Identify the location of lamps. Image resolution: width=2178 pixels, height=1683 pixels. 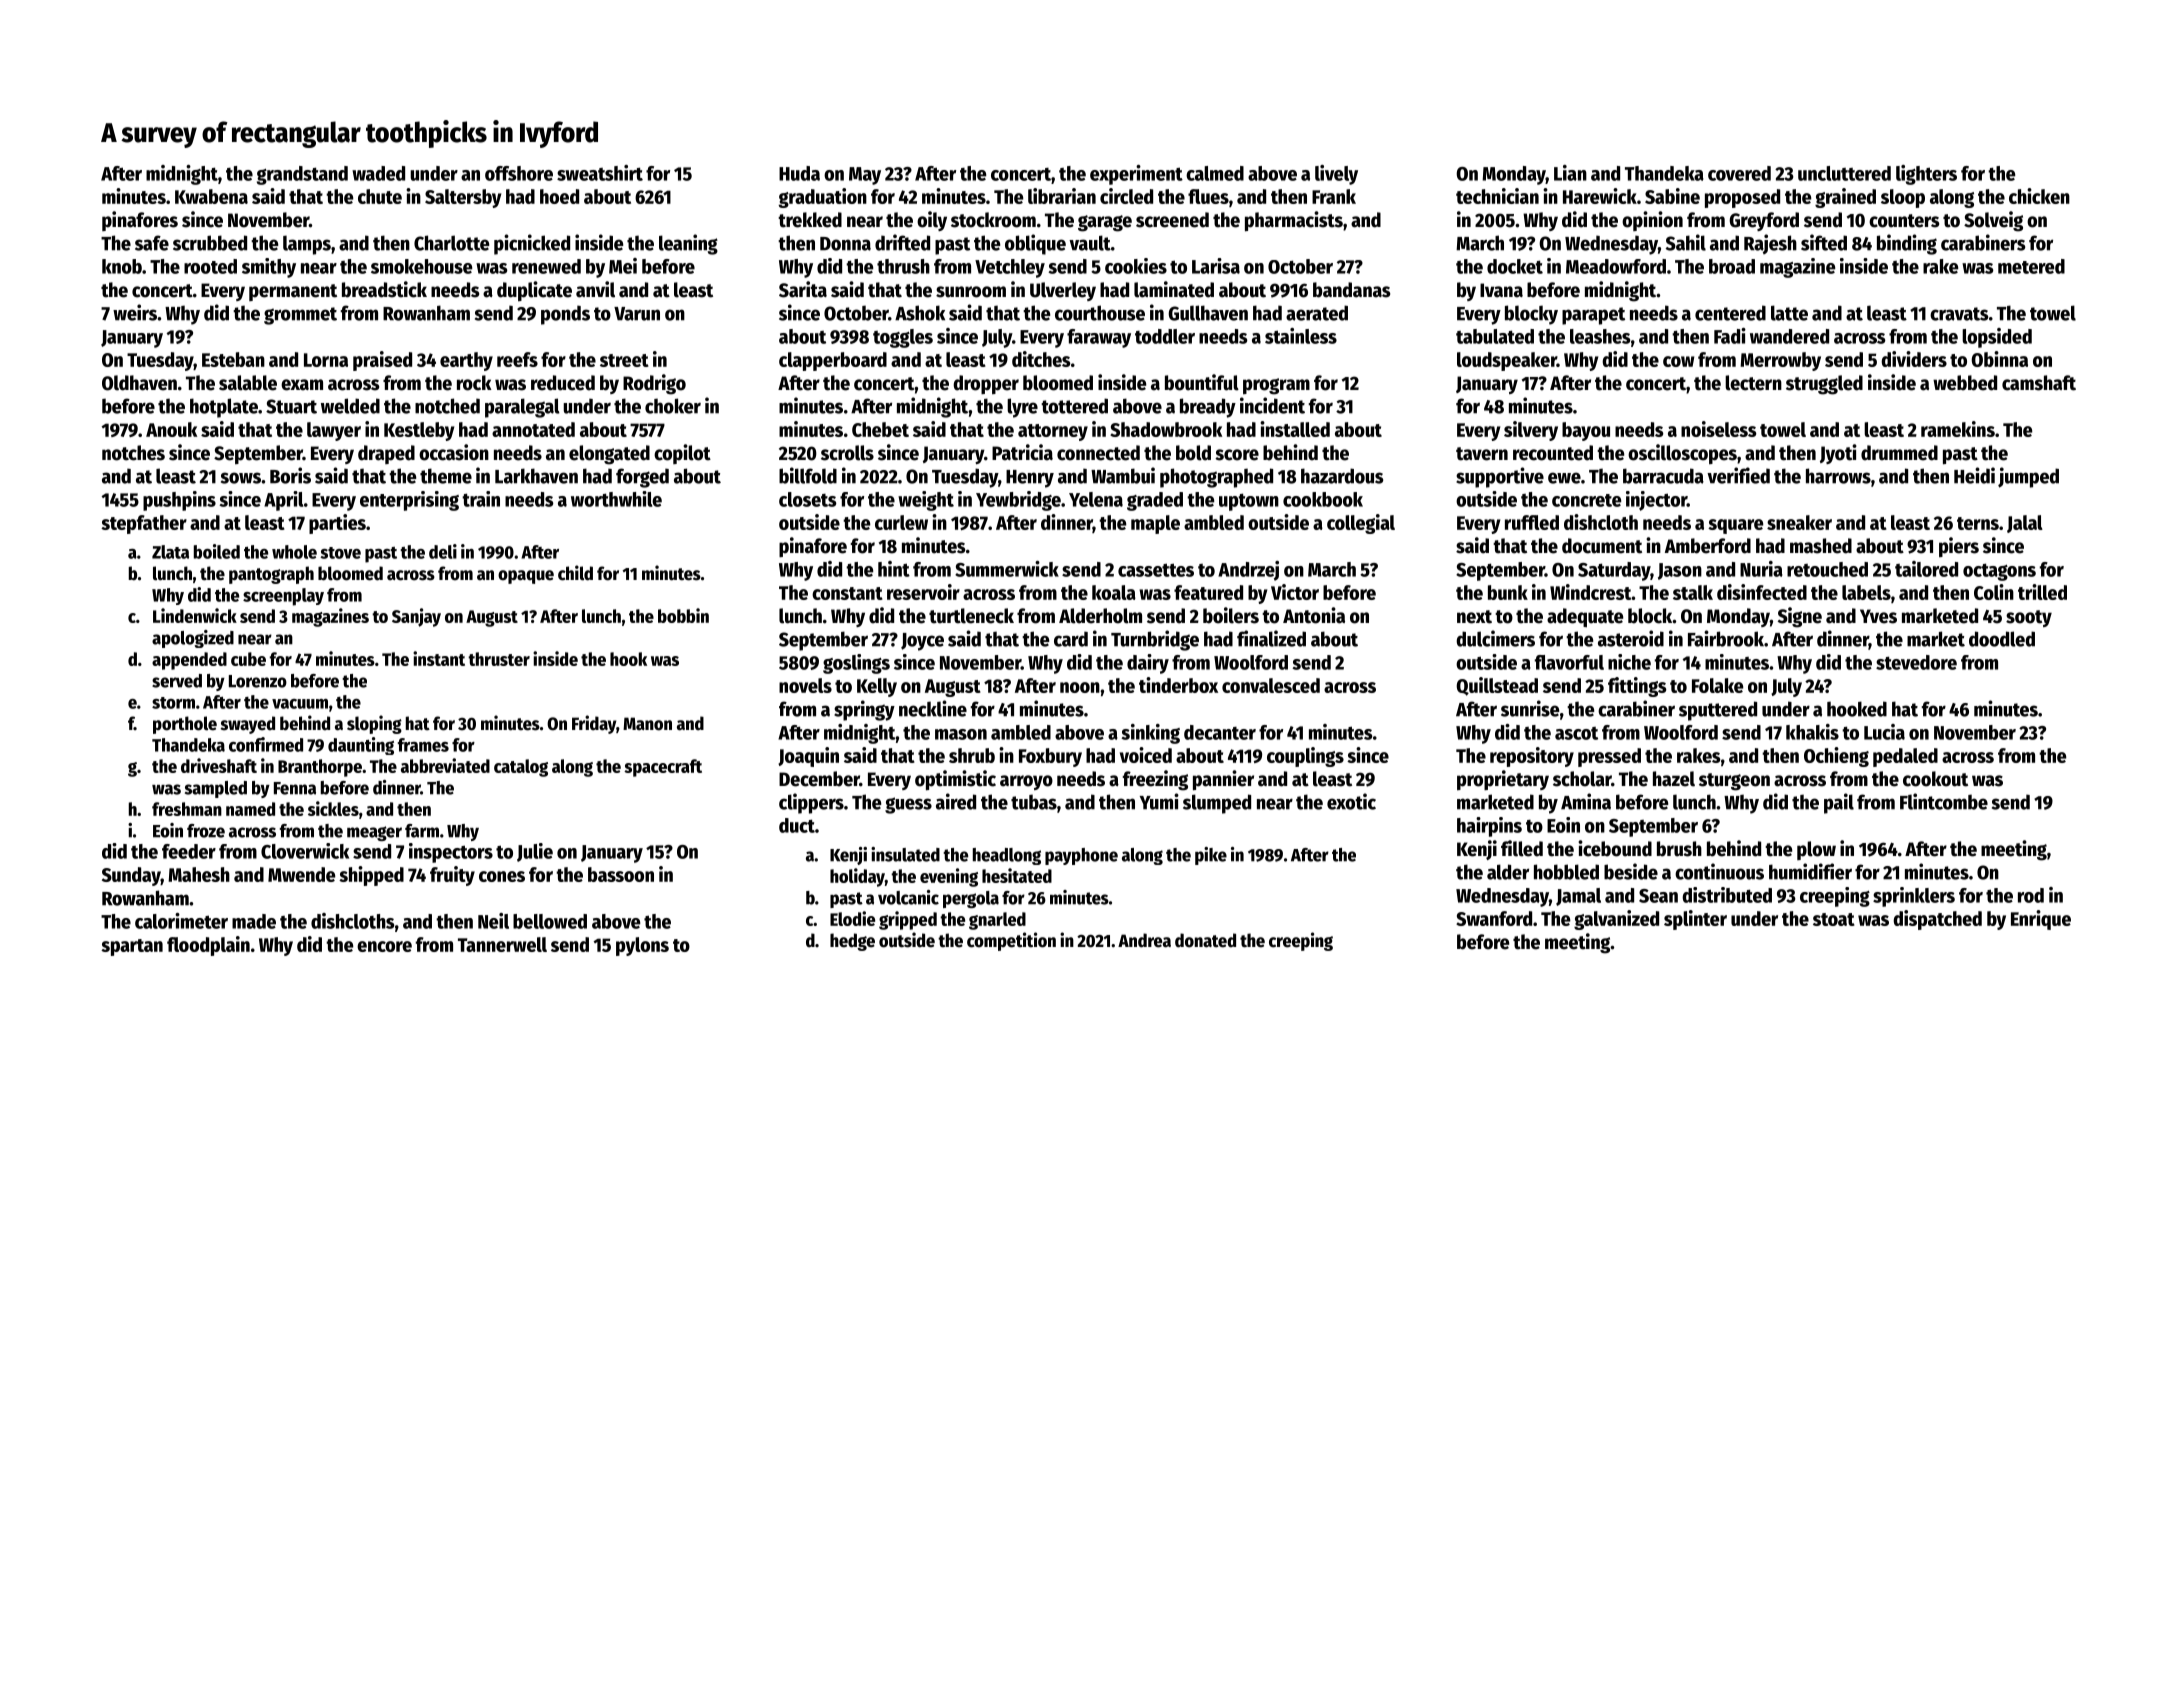
(307, 245).
